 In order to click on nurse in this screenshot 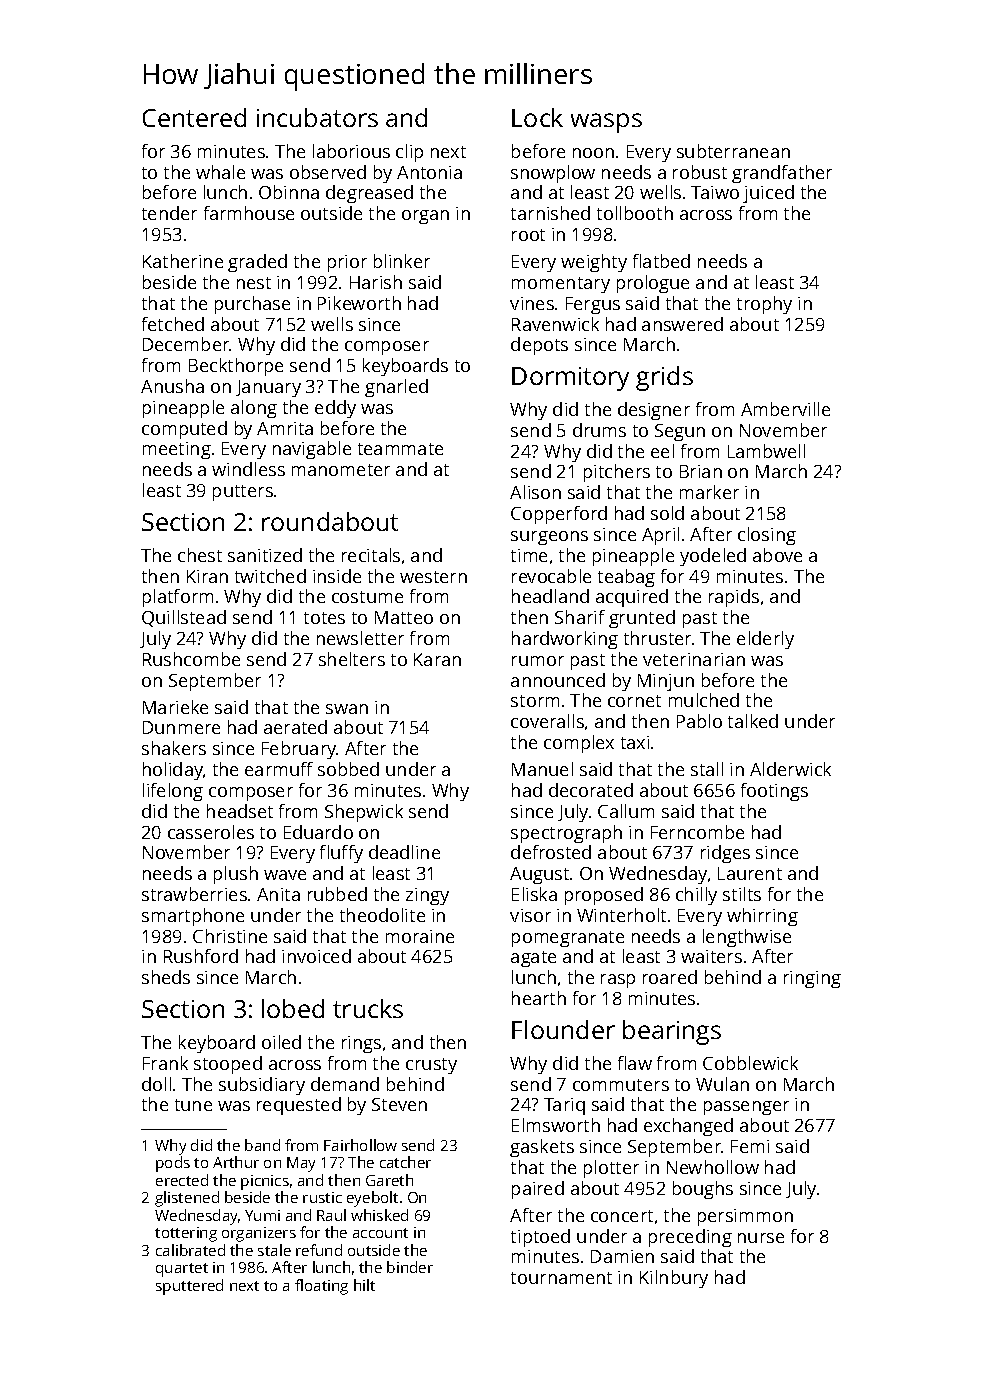, I will do `click(761, 1238)`.
